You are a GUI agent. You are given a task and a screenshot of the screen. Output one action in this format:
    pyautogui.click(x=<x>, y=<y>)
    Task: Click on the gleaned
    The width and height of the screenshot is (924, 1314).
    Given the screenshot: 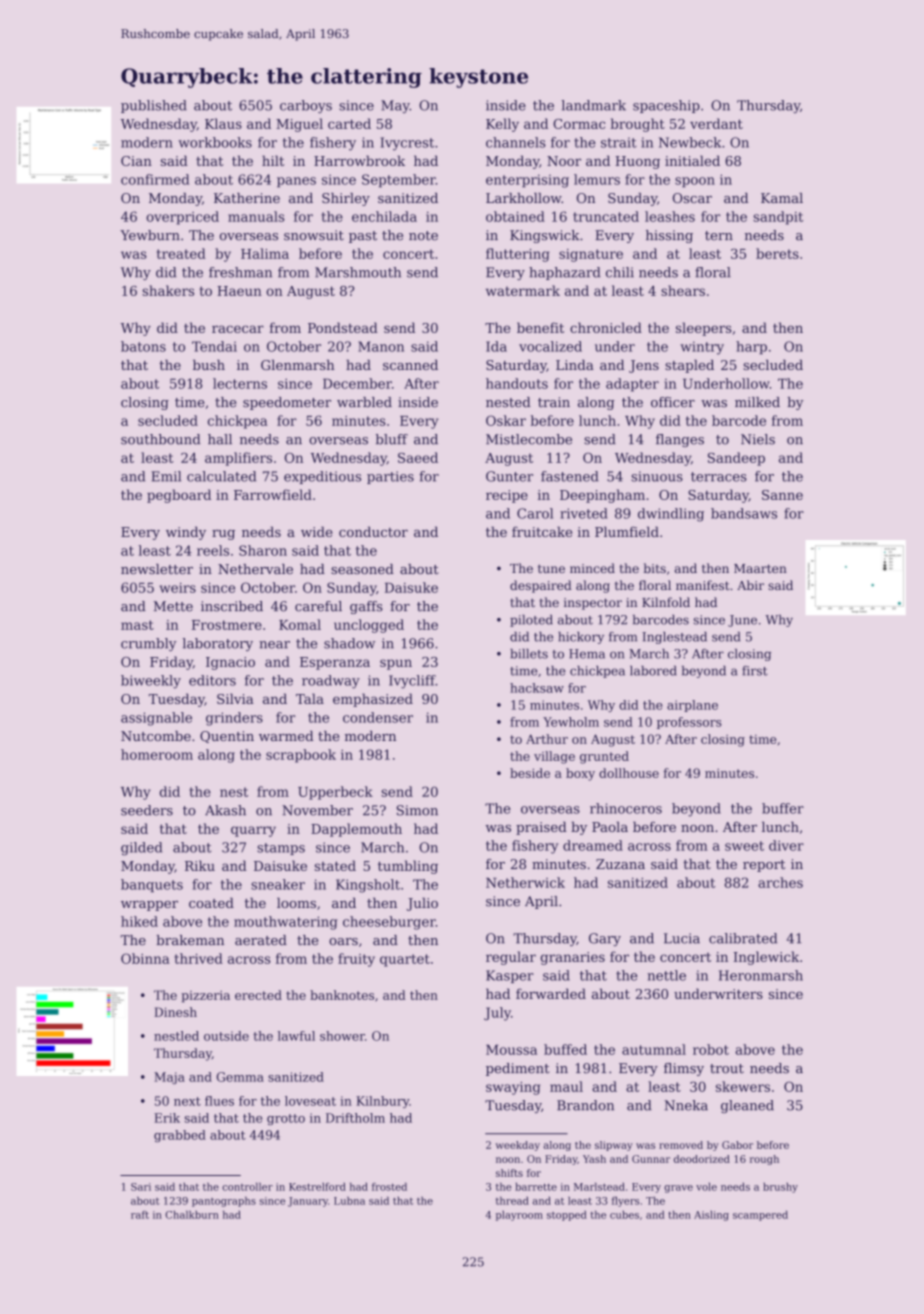 What is the action you would take?
    pyautogui.click(x=747, y=1106)
